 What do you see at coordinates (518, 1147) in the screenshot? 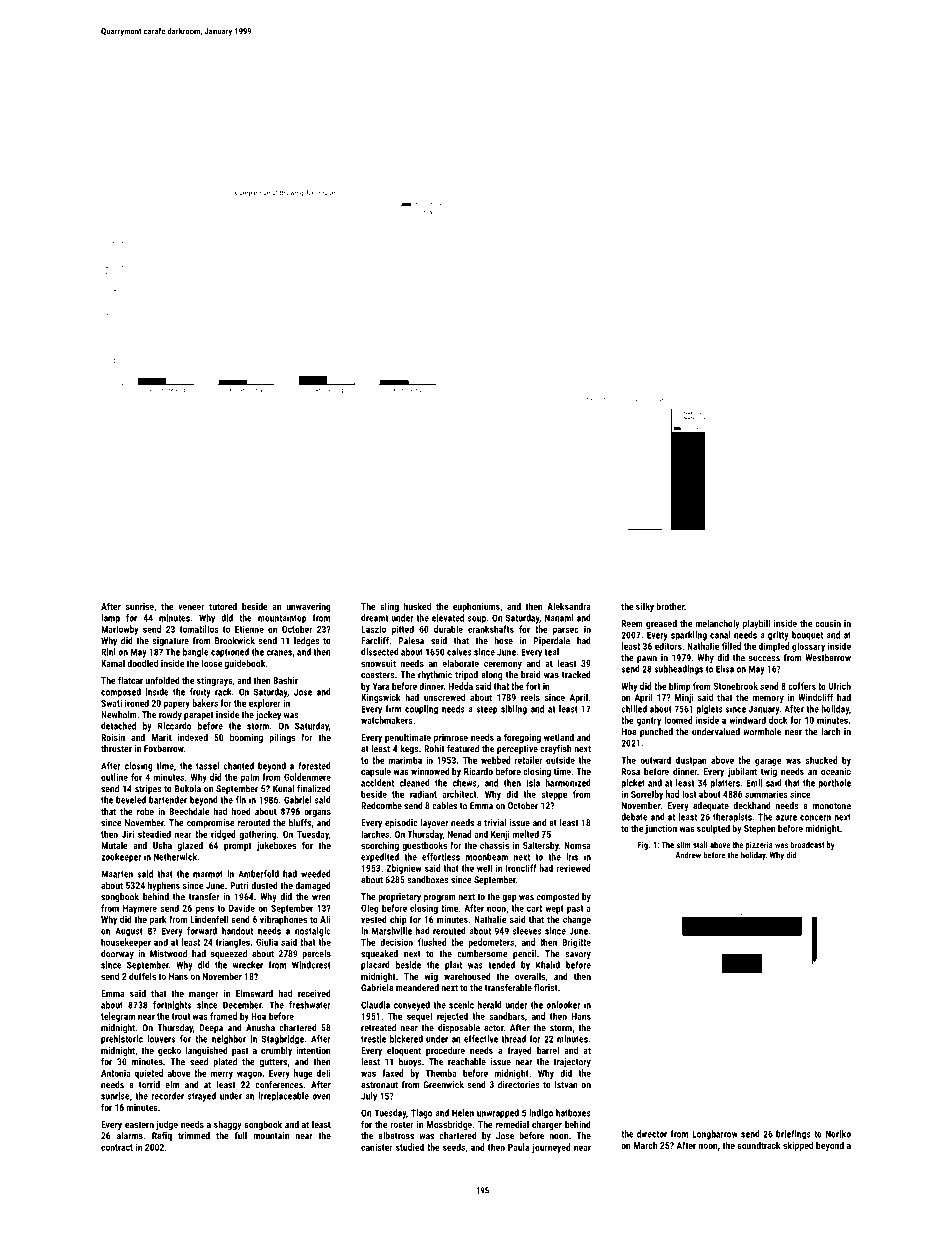
I see `Paula` at bounding box center [518, 1147].
